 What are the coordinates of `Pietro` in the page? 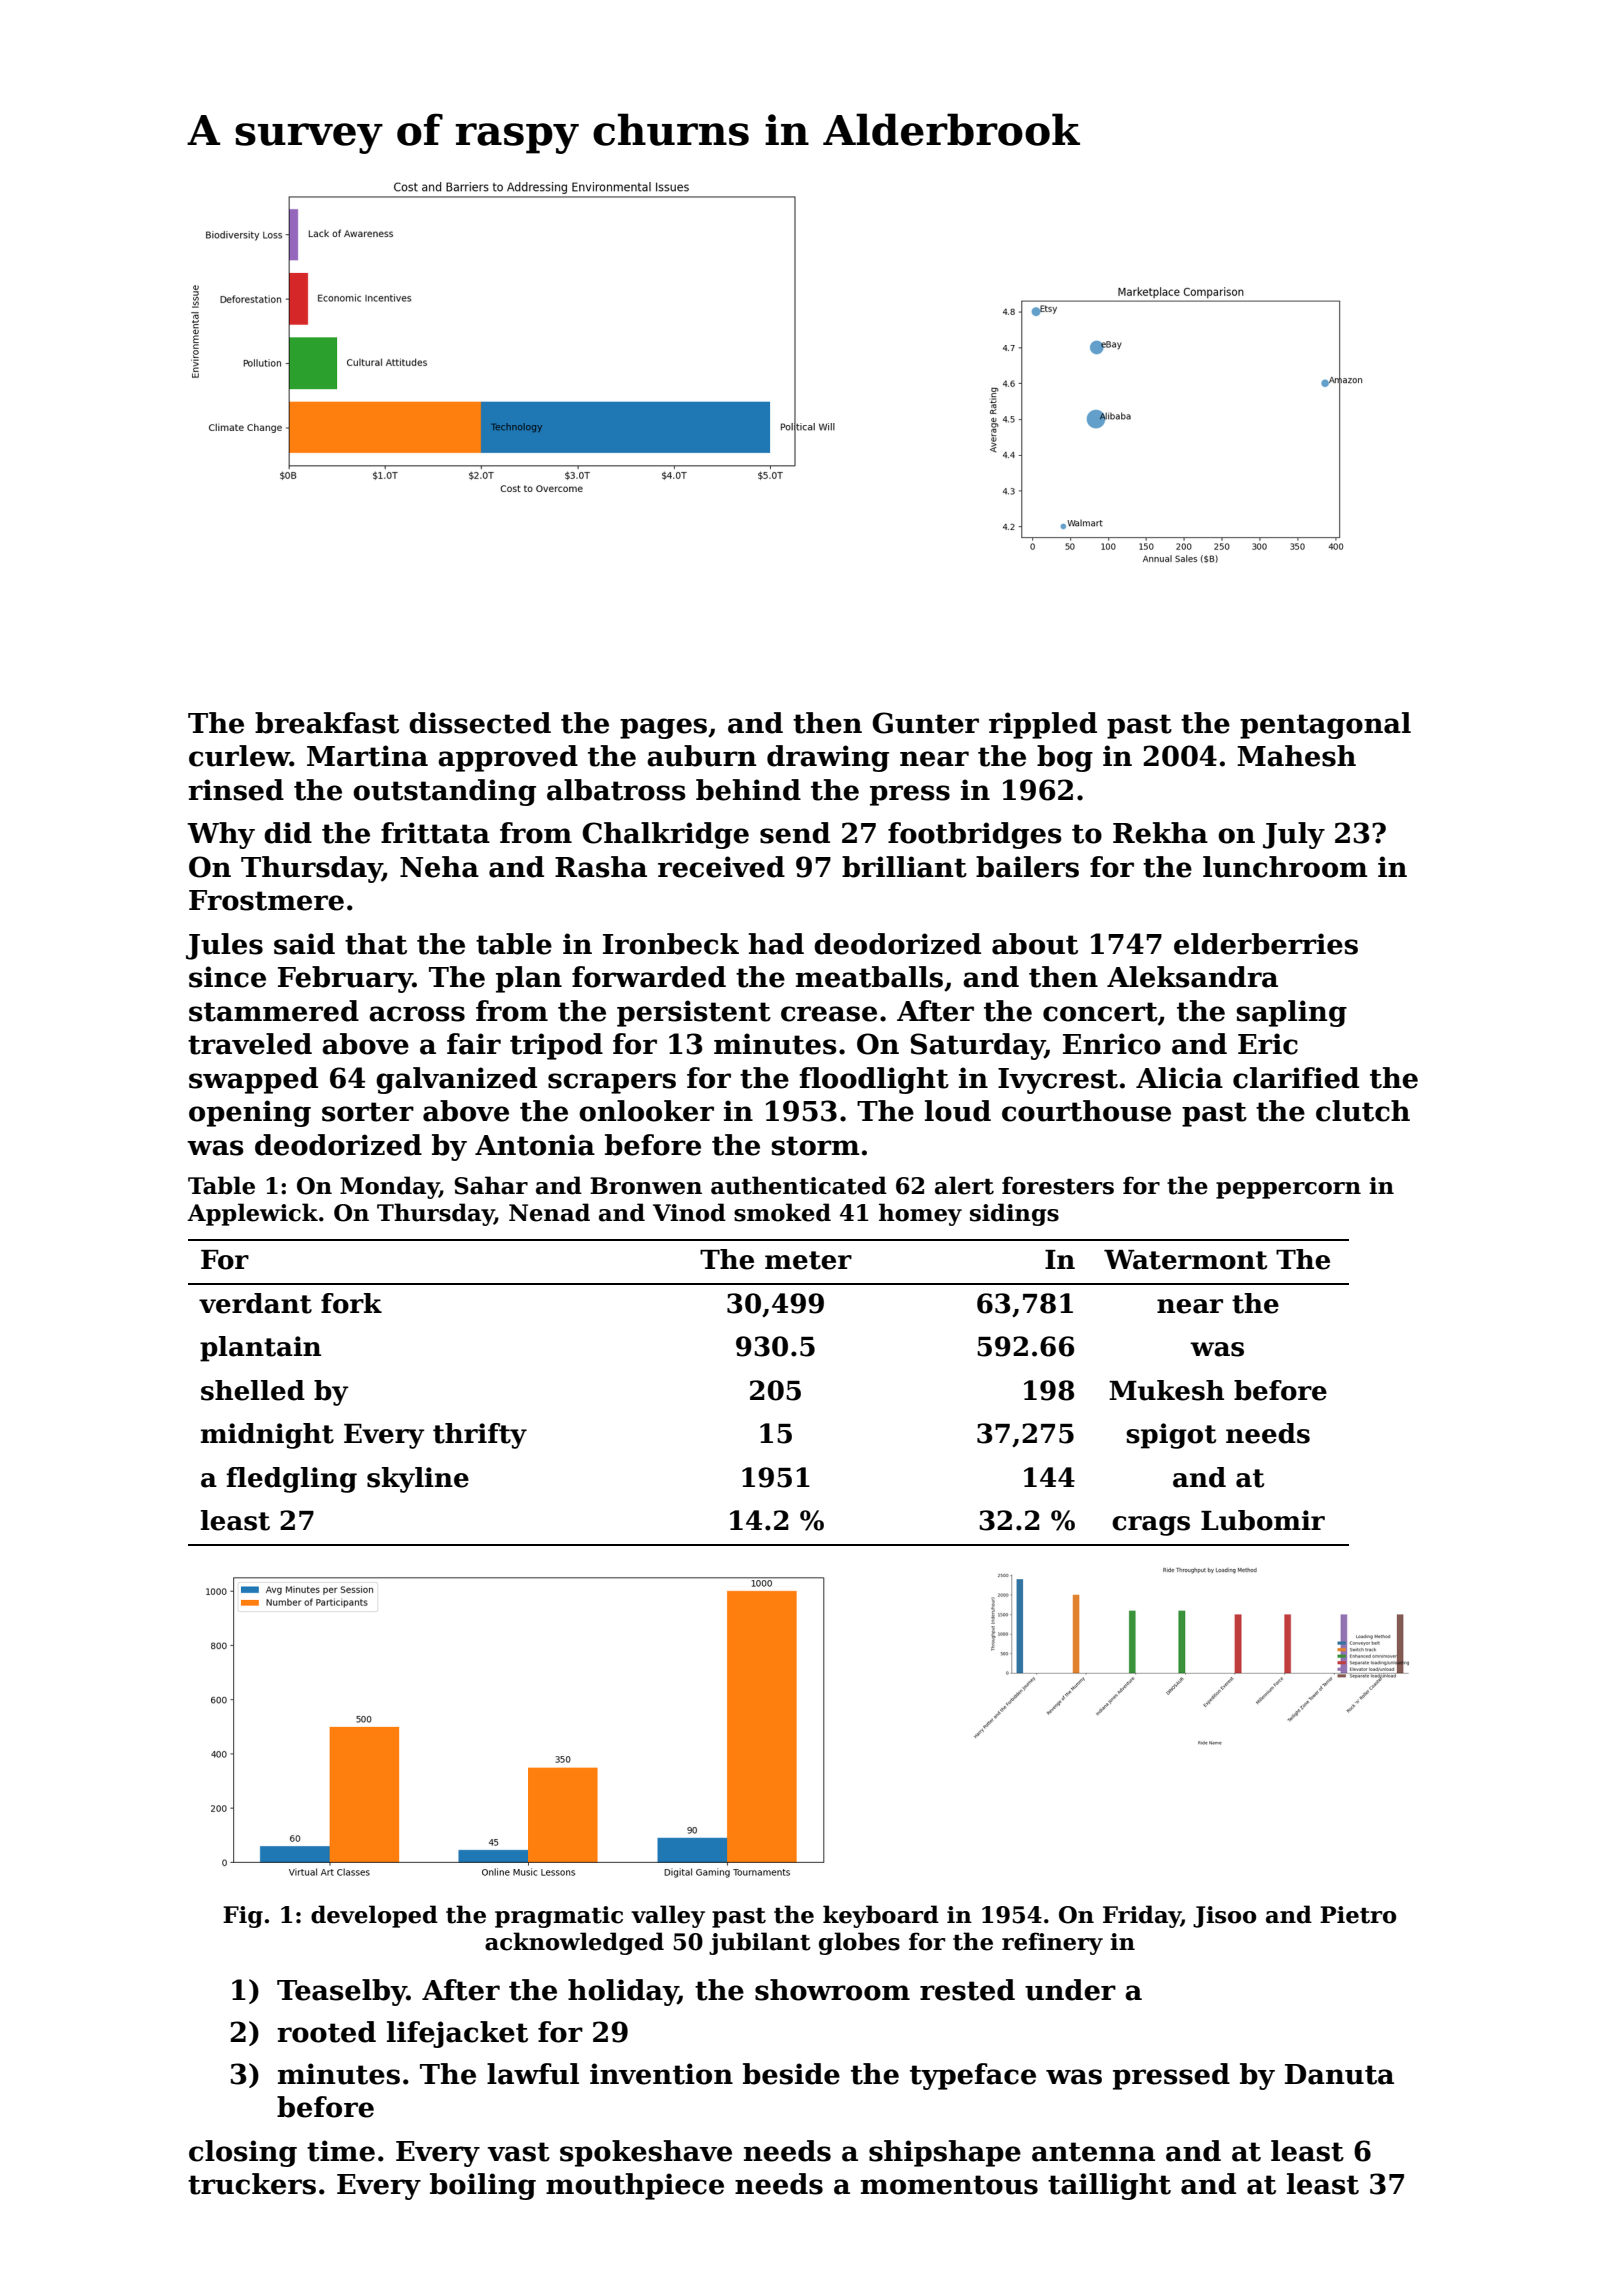 It's located at (1358, 1915).
